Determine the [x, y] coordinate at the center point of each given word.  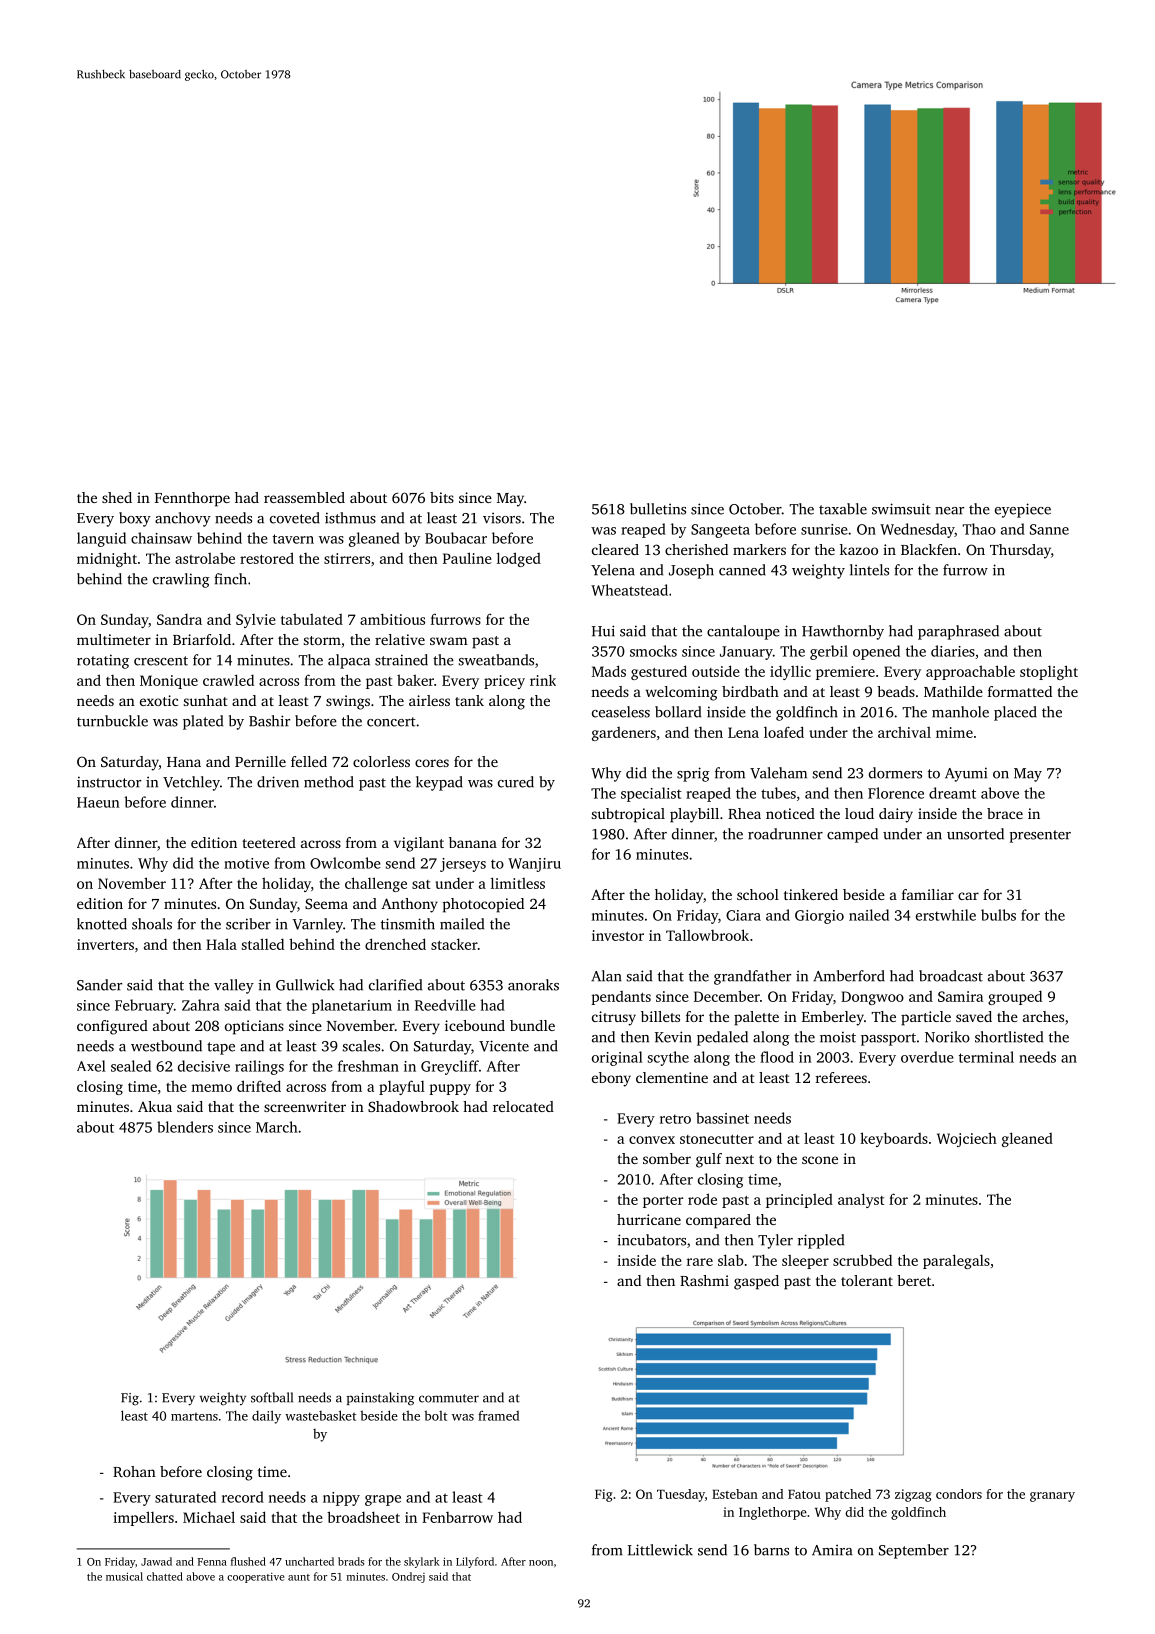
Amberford [849, 976]
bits [442, 497]
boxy [135, 519]
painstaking [380, 1399]
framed [498, 1415]
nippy [341, 1499]
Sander [99, 985]
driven [278, 782]
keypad [439, 783]
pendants [621, 998]
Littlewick [660, 1550]
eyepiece [1023, 510]
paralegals [956, 1261]
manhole [960, 712]
